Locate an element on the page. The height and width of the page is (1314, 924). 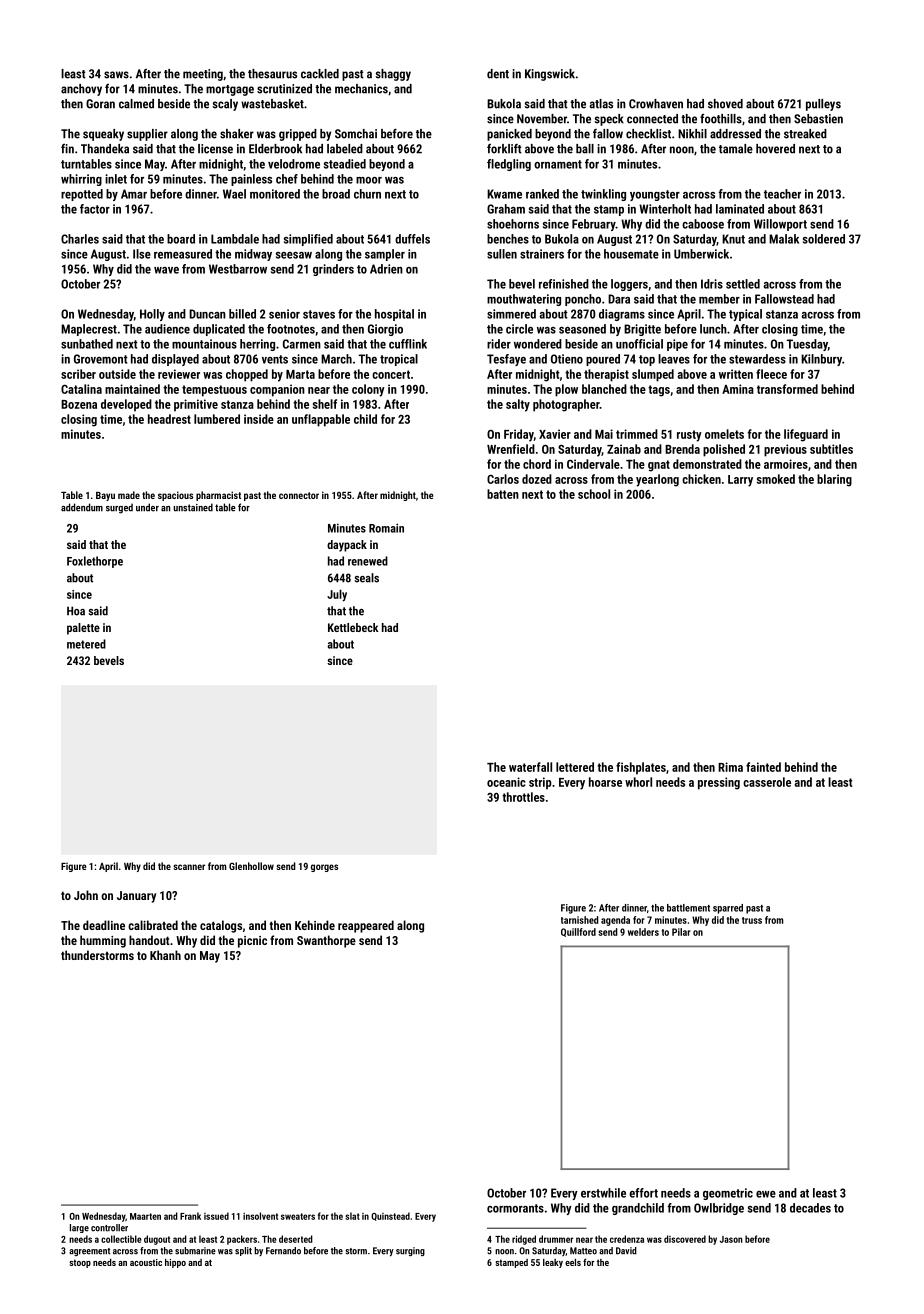
Charles is located at coordinates (80, 239).
